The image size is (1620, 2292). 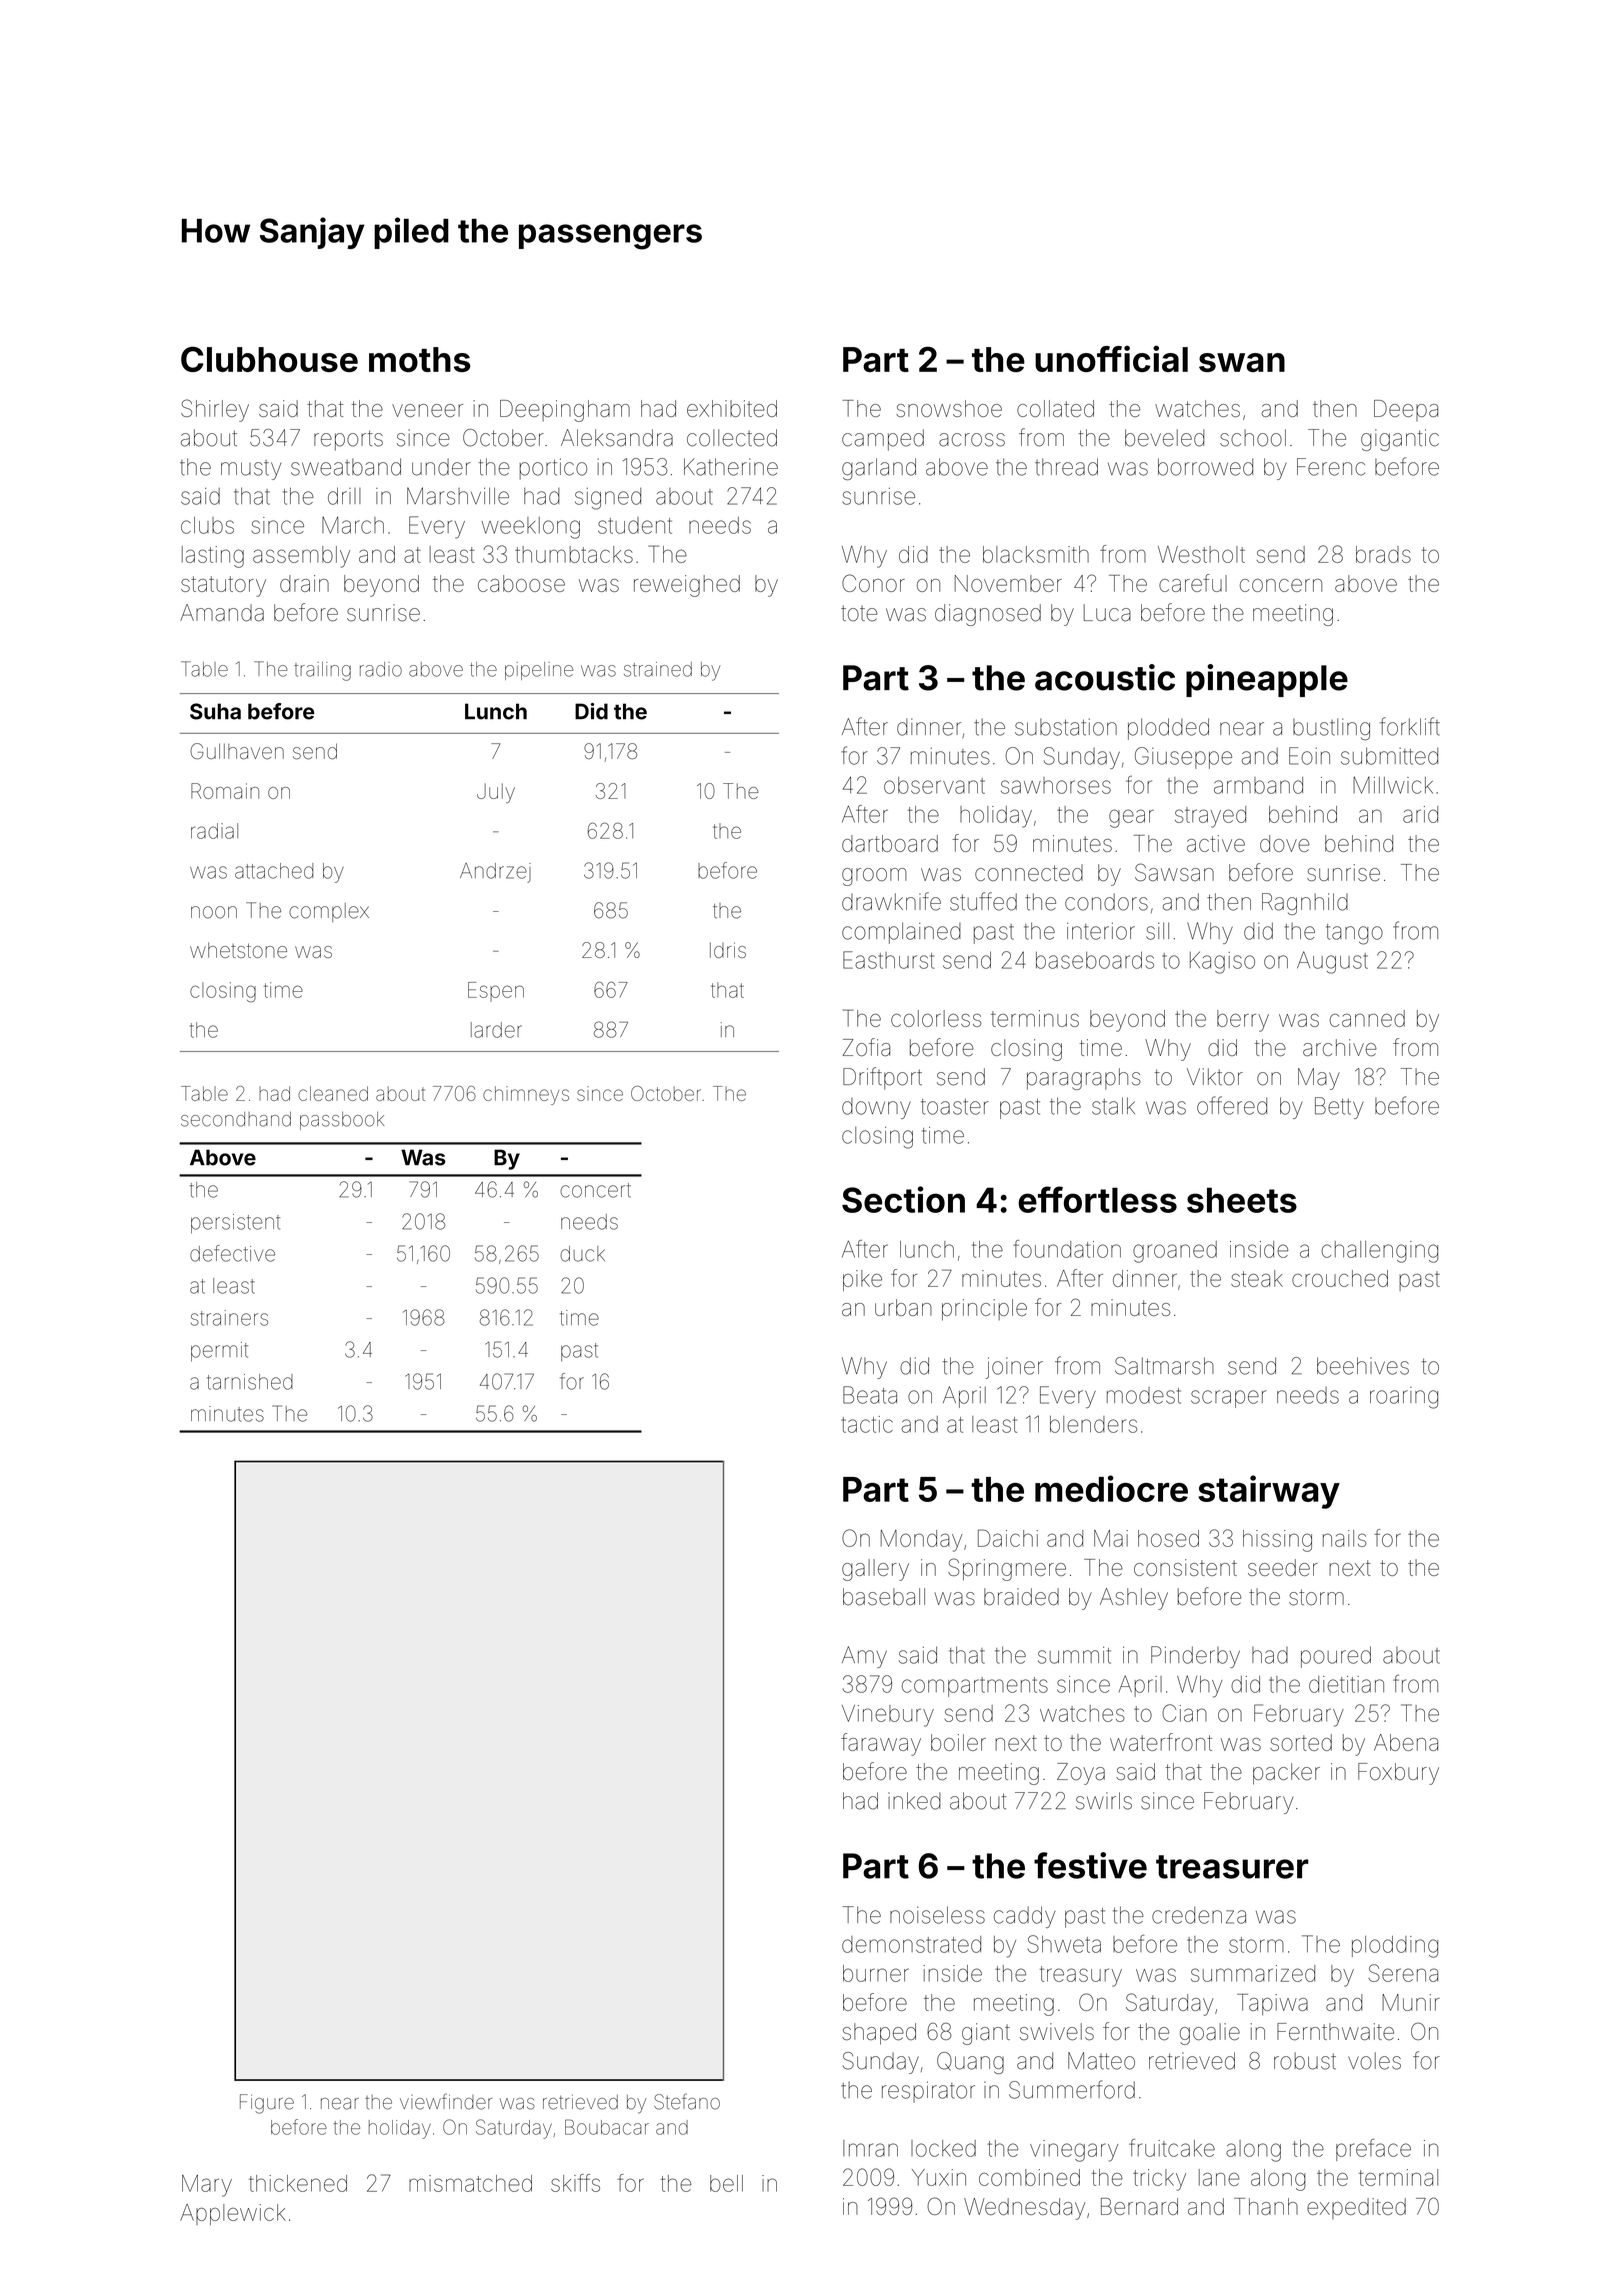 I want to click on Ferenc, so click(x=1331, y=467).
